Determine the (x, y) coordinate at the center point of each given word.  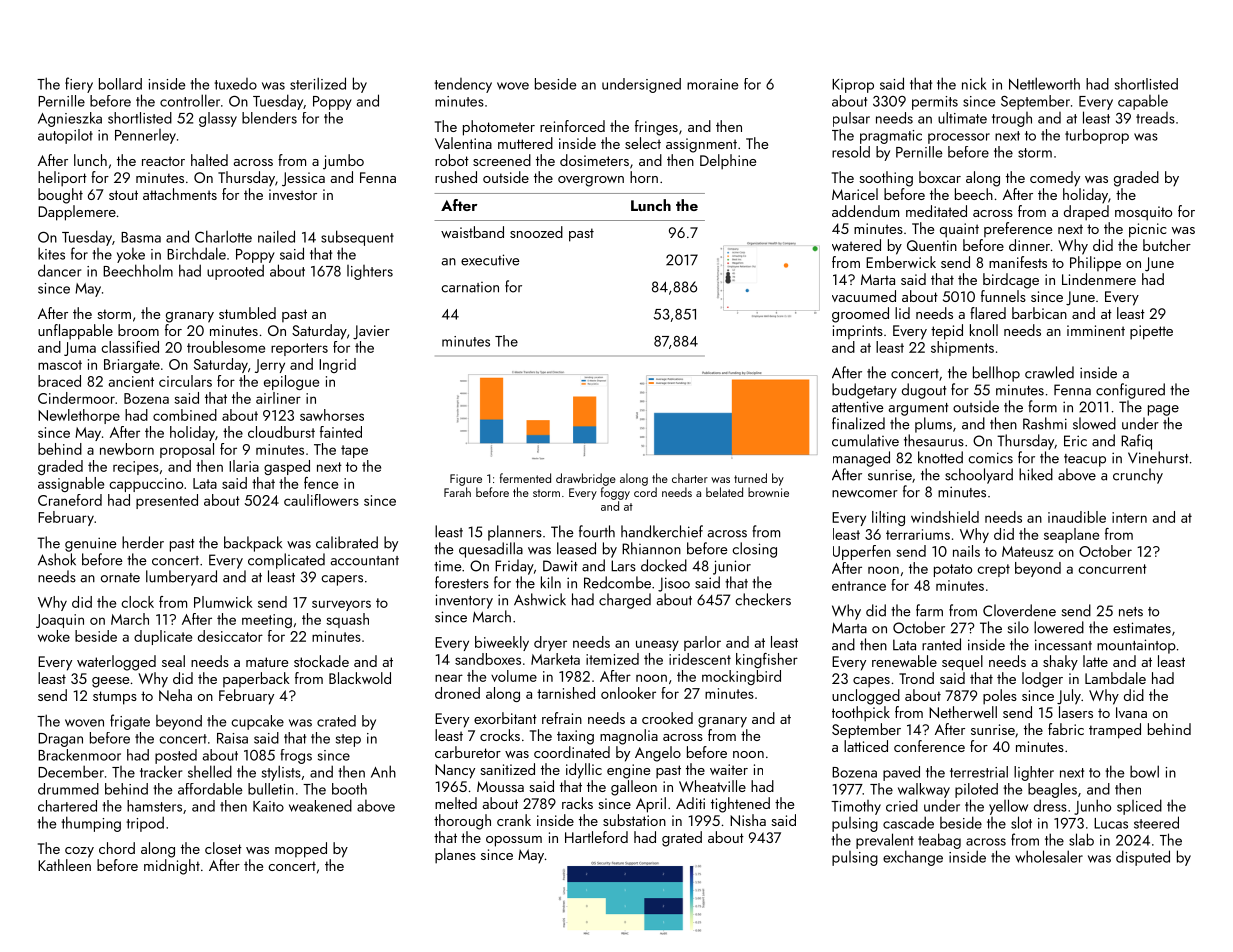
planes (455, 856)
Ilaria (244, 466)
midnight (172, 867)
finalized (858, 423)
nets (1131, 612)
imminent (1096, 330)
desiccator (230, 636)
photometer (499, 128)
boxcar (940, 177)
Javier (371, 332)
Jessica (303, 179)
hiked (1036, 474)
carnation (470, 287)
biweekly (502, 643)
